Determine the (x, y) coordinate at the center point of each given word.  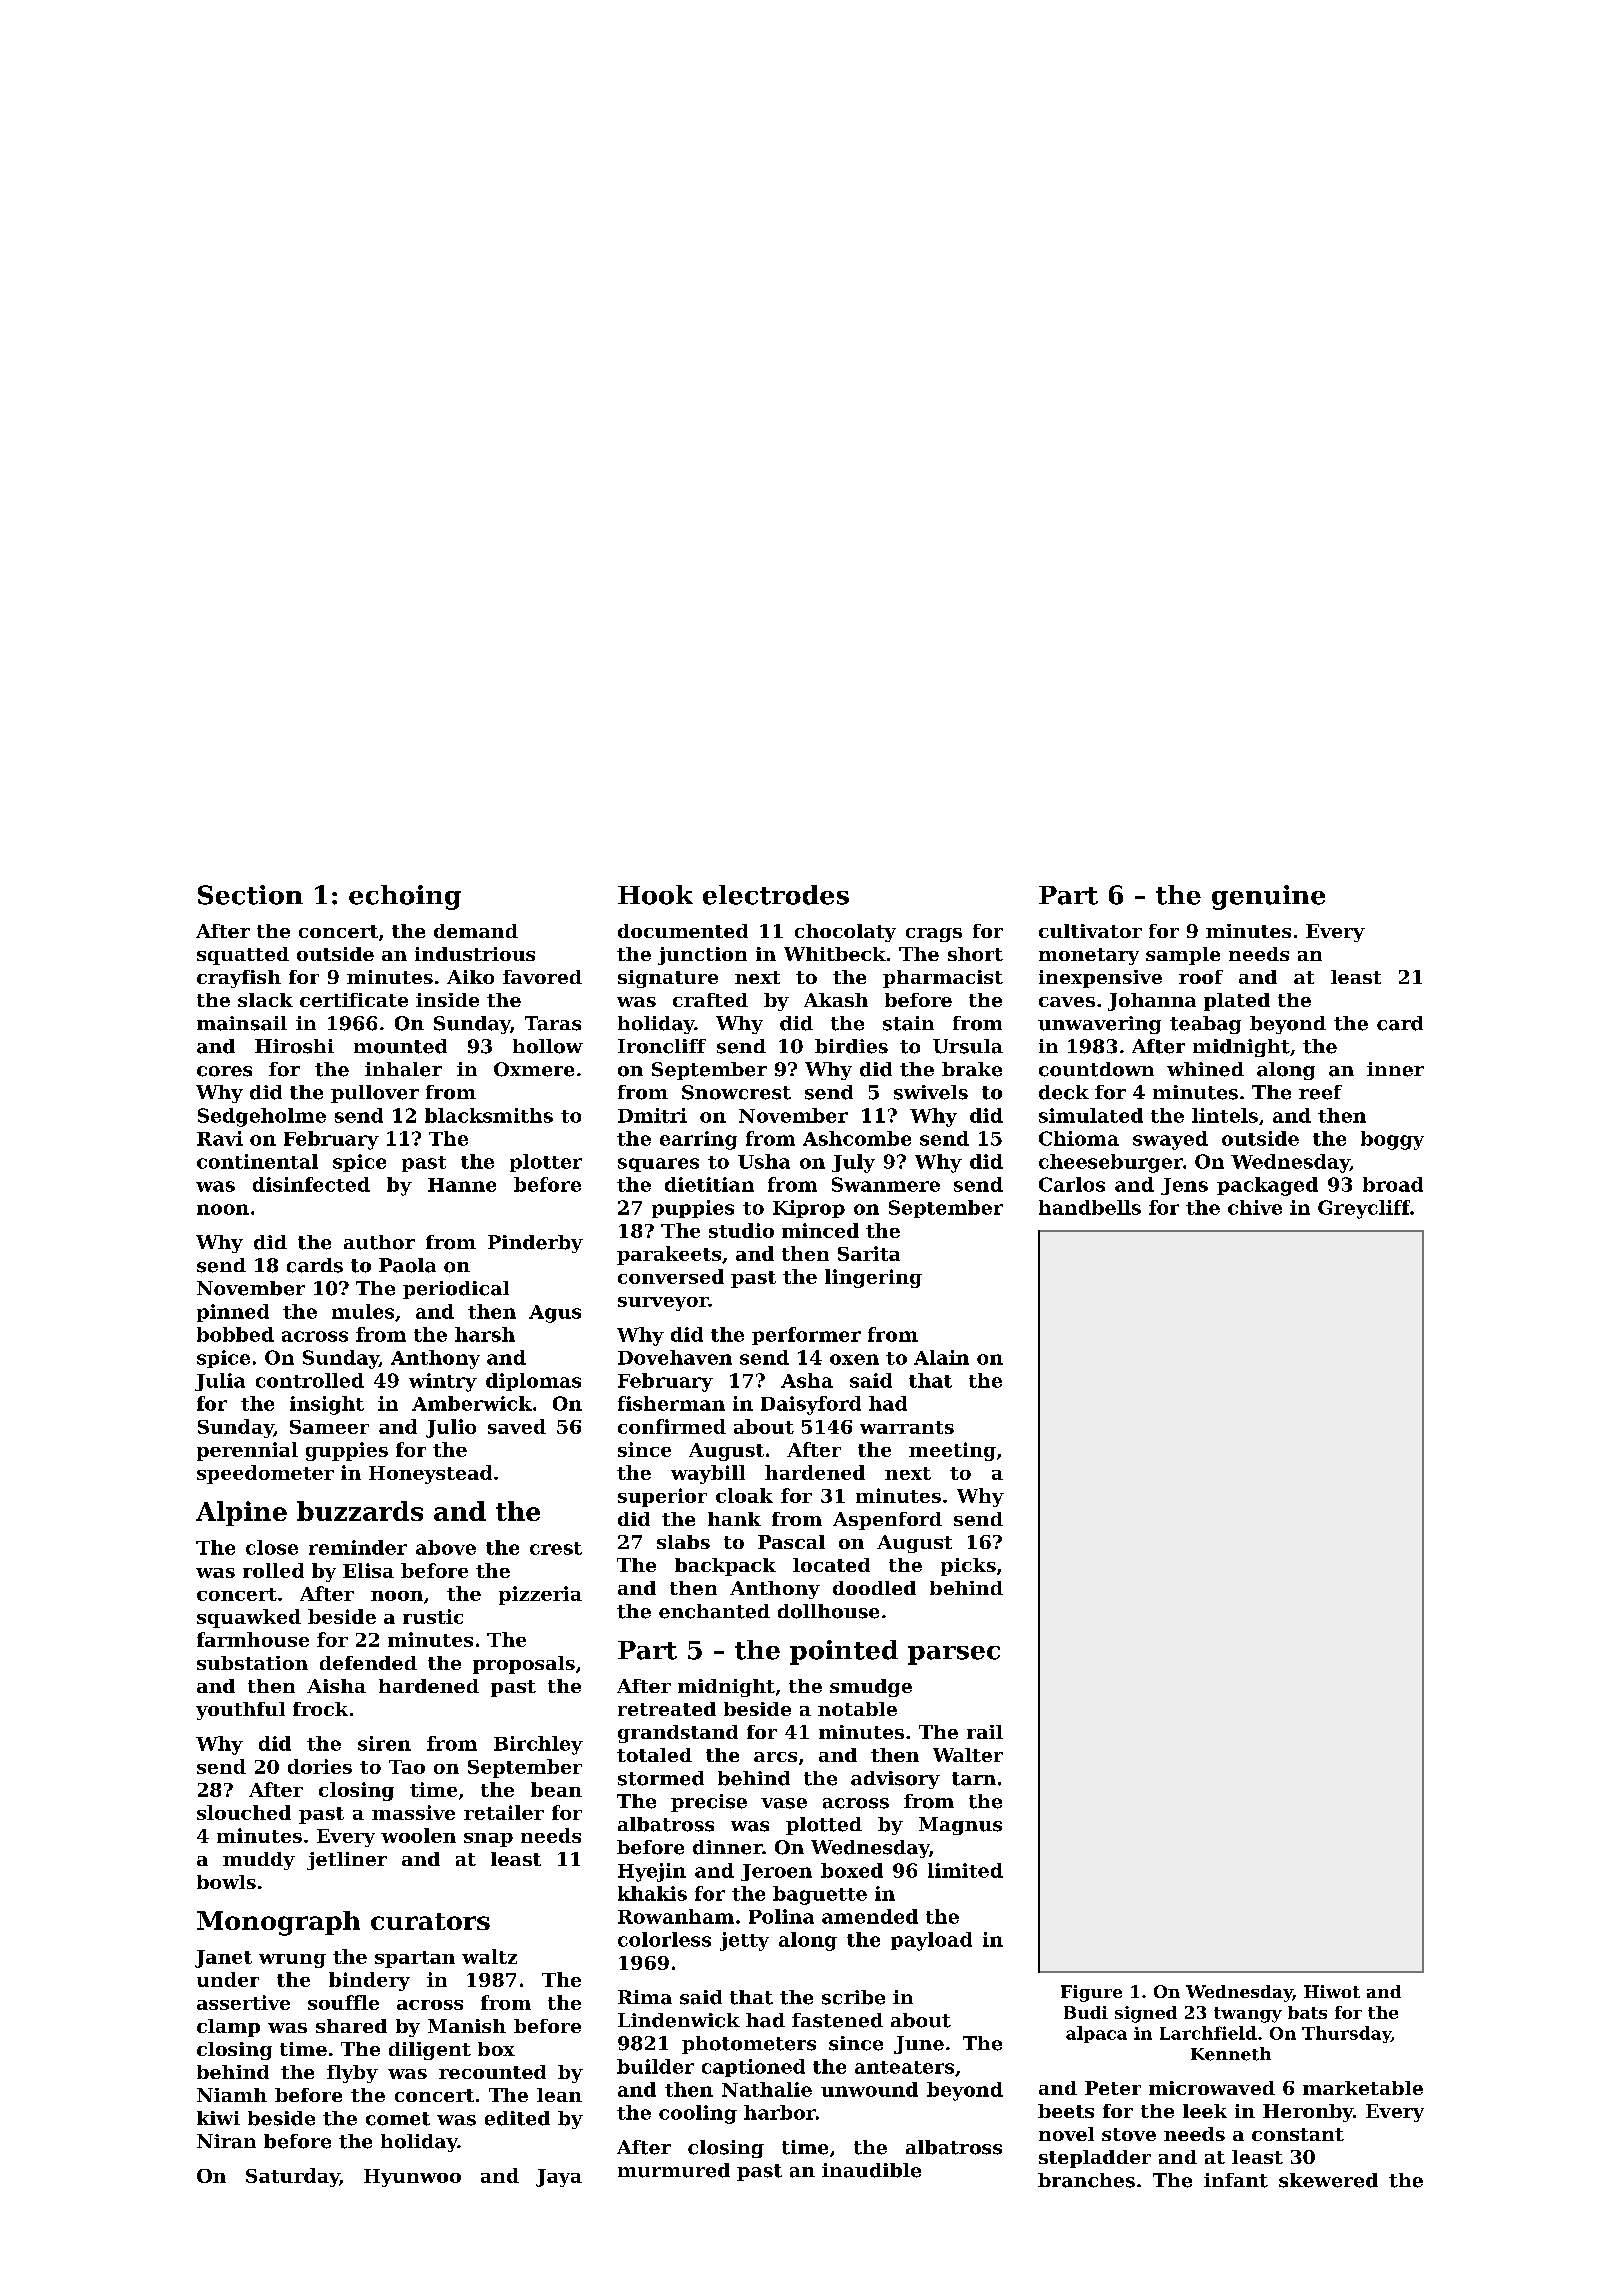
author (379, 1242)
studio (741, 1230)
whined (1205, 1069)
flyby (352, 2074)
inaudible (871, 2170)
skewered (1328, 2180)
